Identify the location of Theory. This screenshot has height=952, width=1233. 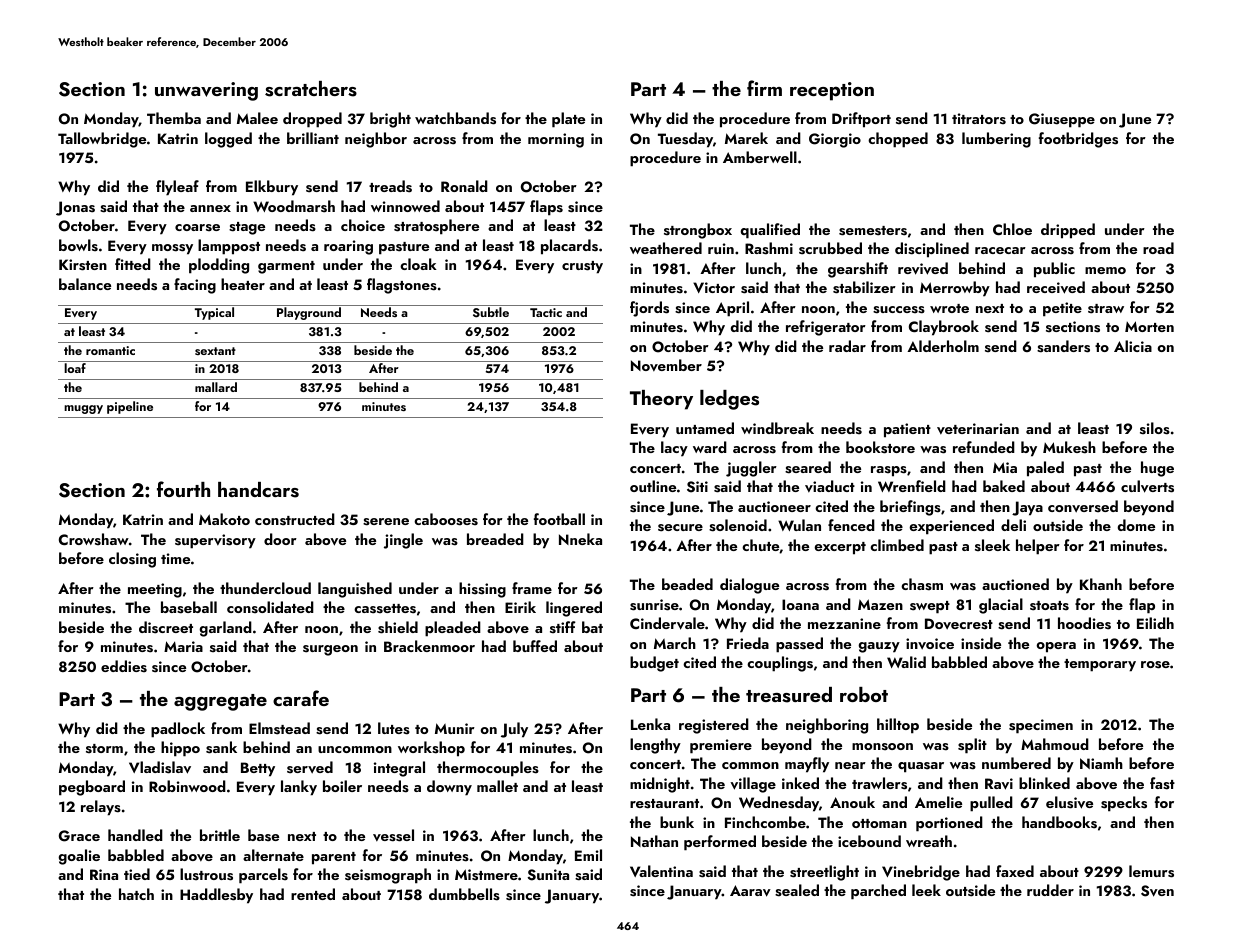
(661, 400).
